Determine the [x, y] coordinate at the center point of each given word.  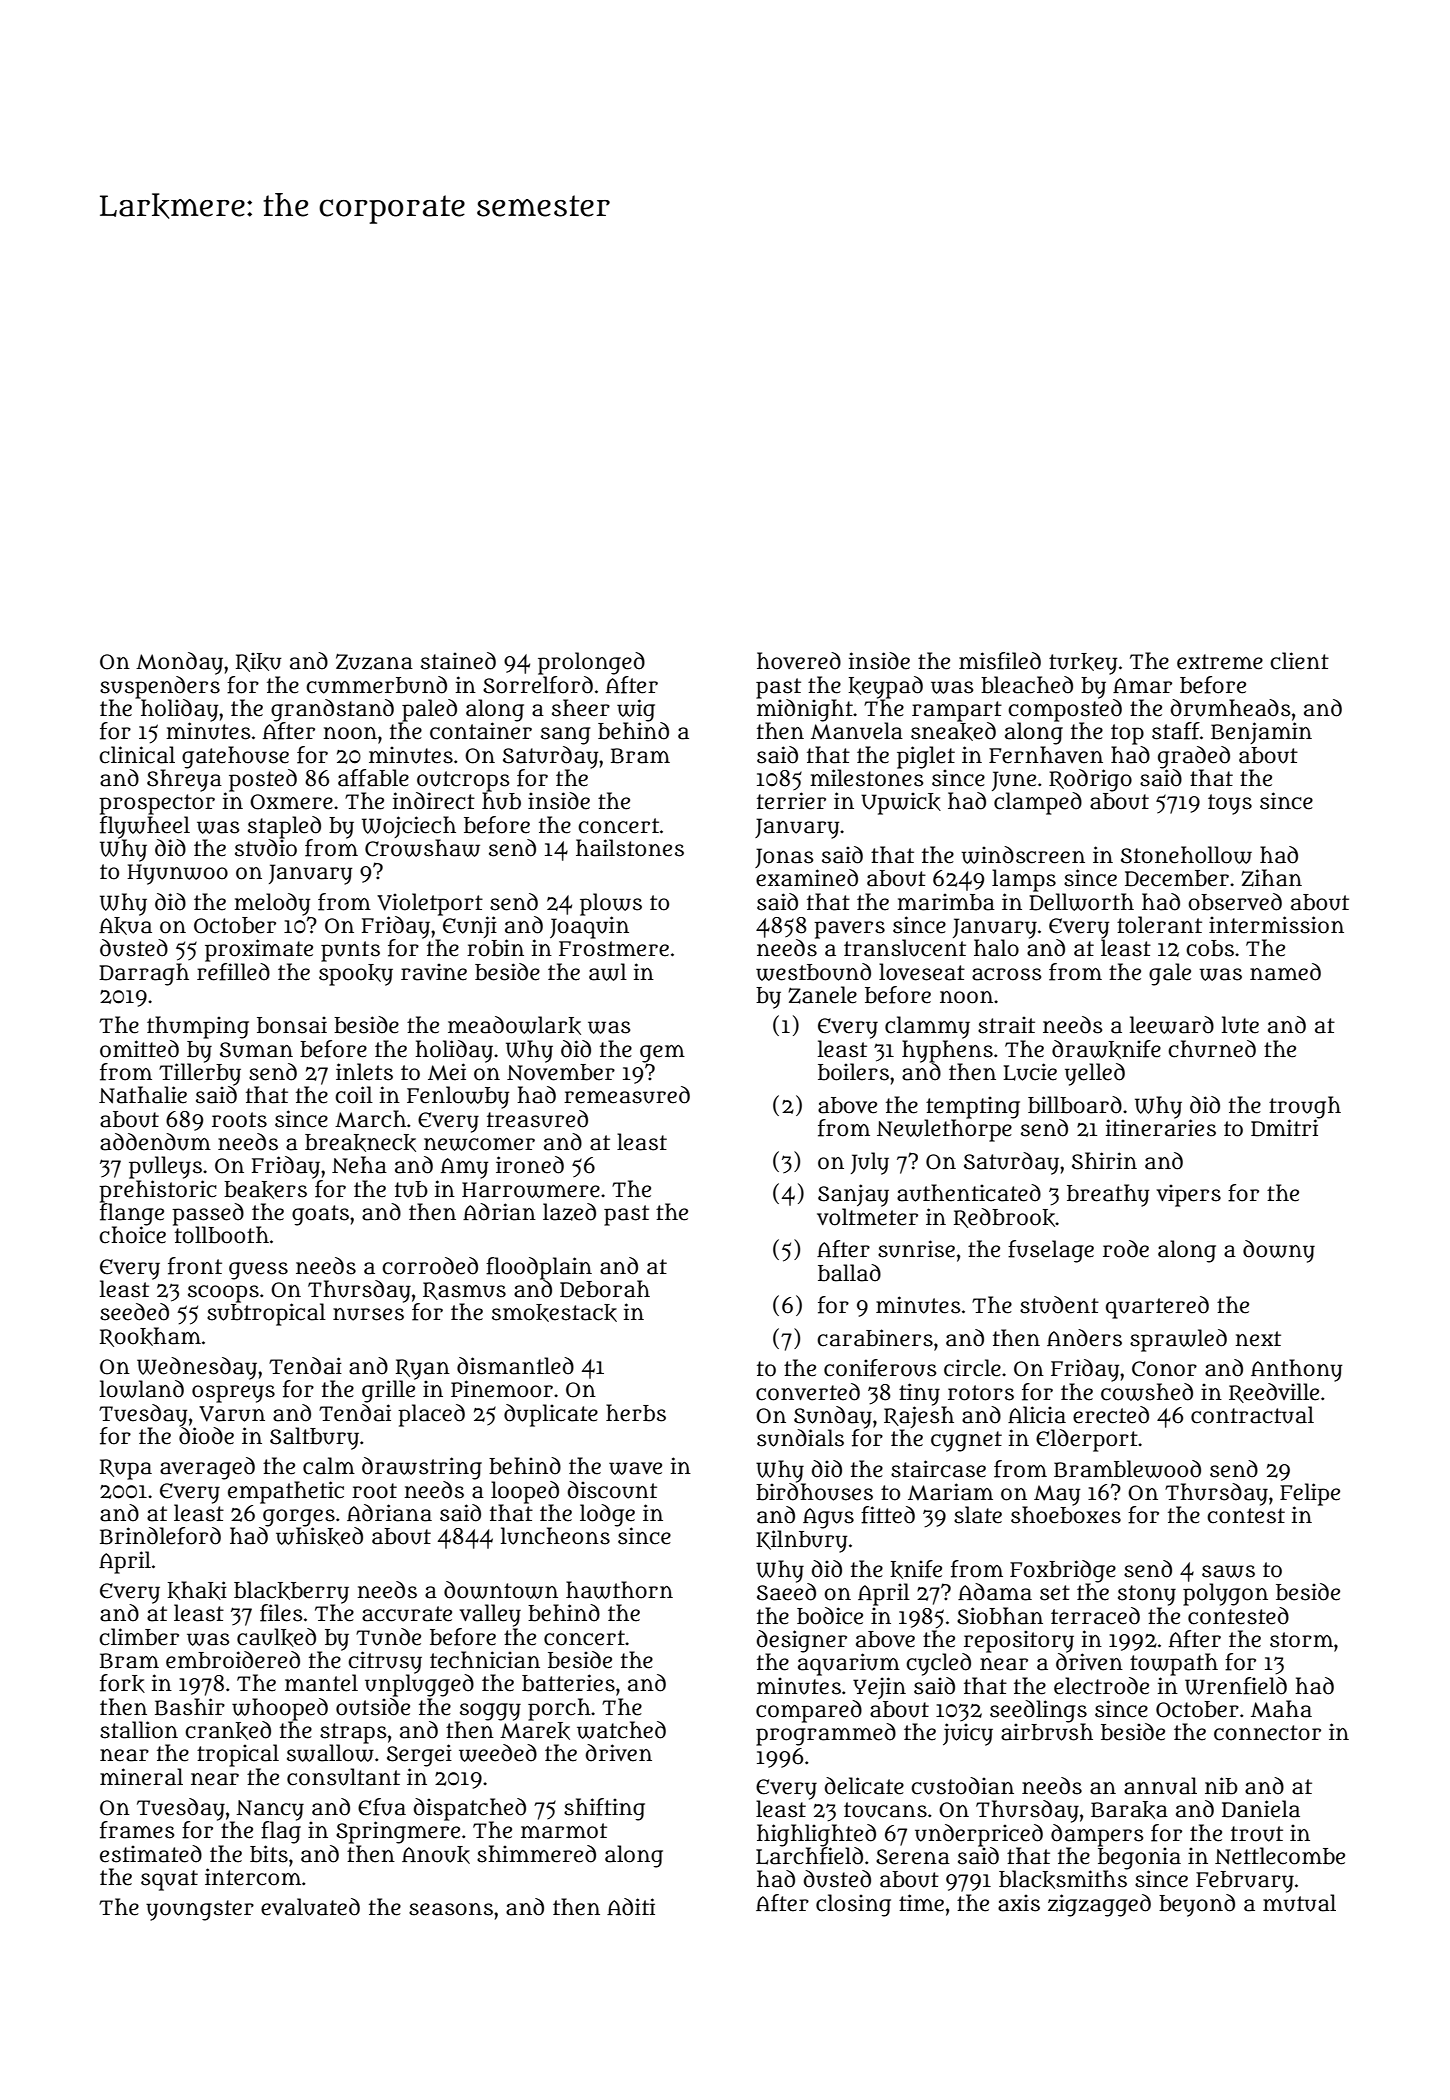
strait [1006, 1025]
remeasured [627, 1095]
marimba [946, 902]
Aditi [631, 1907]
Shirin [1104, 1161]
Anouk [436, 1855]
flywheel [145, 827]
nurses [368, 1314]
